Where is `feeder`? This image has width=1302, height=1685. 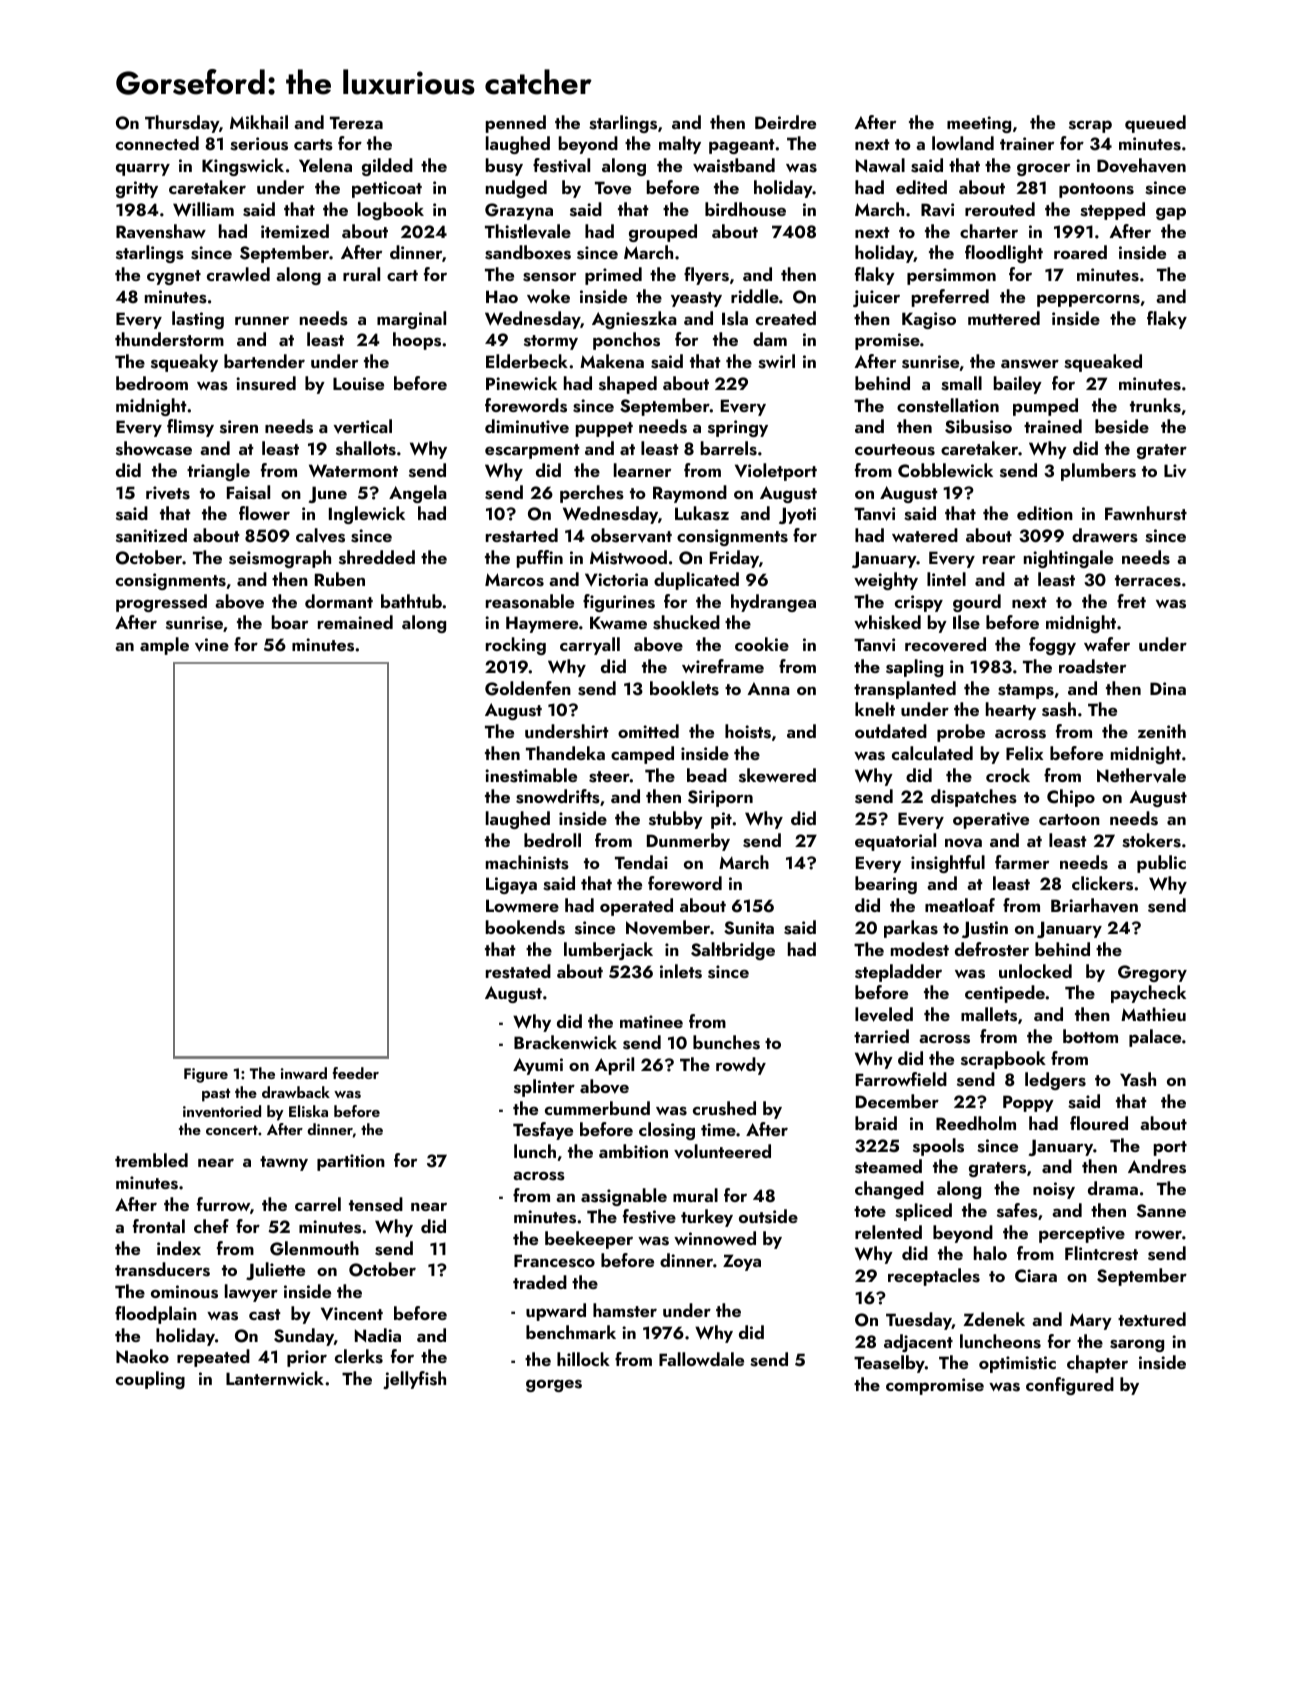 feeder is located at coordinates (356, 1073).
